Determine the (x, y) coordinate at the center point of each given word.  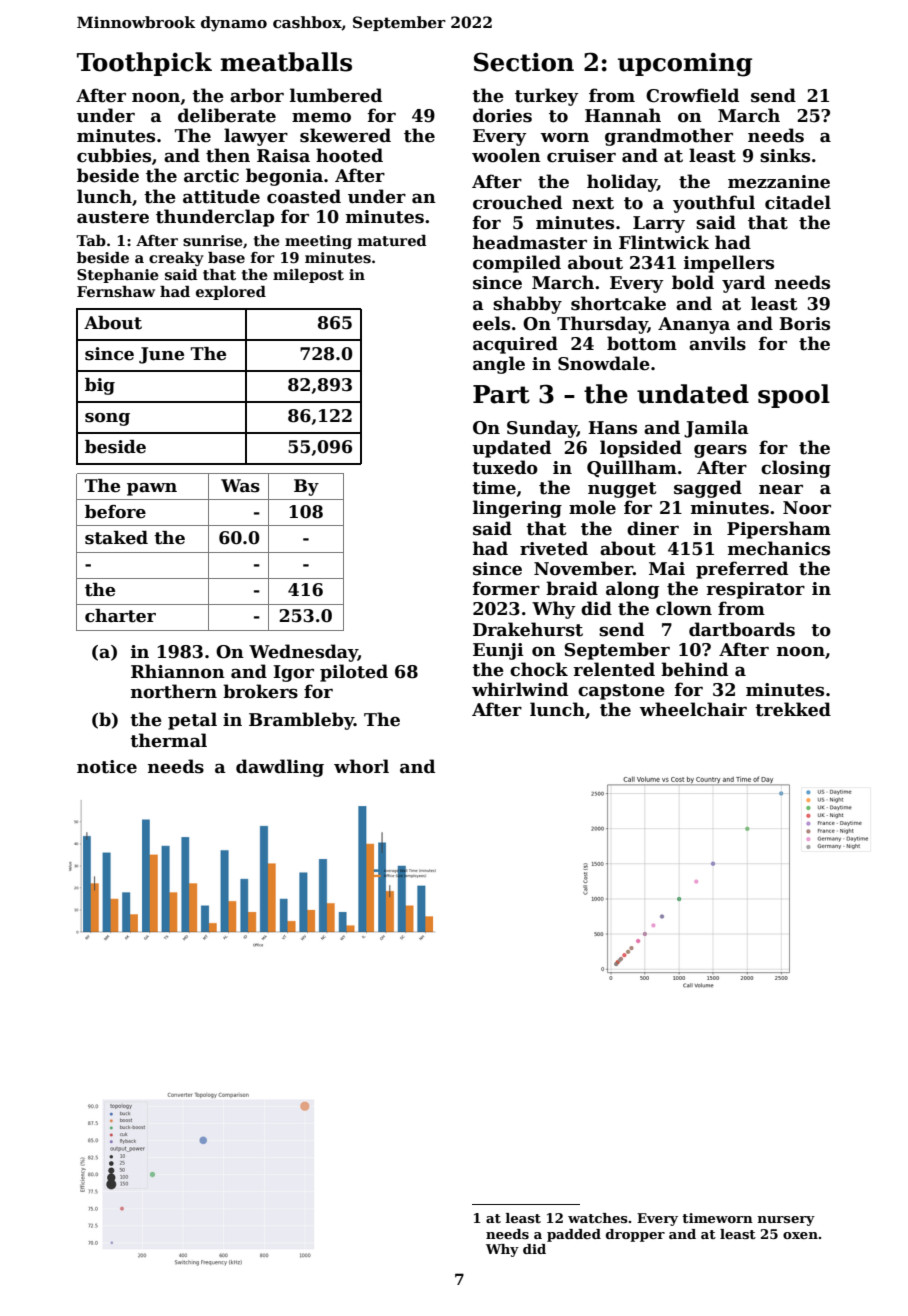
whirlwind (520, 689)
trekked (793, 709)
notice (107, 767)
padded (574, 1235)
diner (653, 528)
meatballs (286, 62)
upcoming (685, 65)
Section (524, 62)
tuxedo (505, 467)
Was (240, 486)
